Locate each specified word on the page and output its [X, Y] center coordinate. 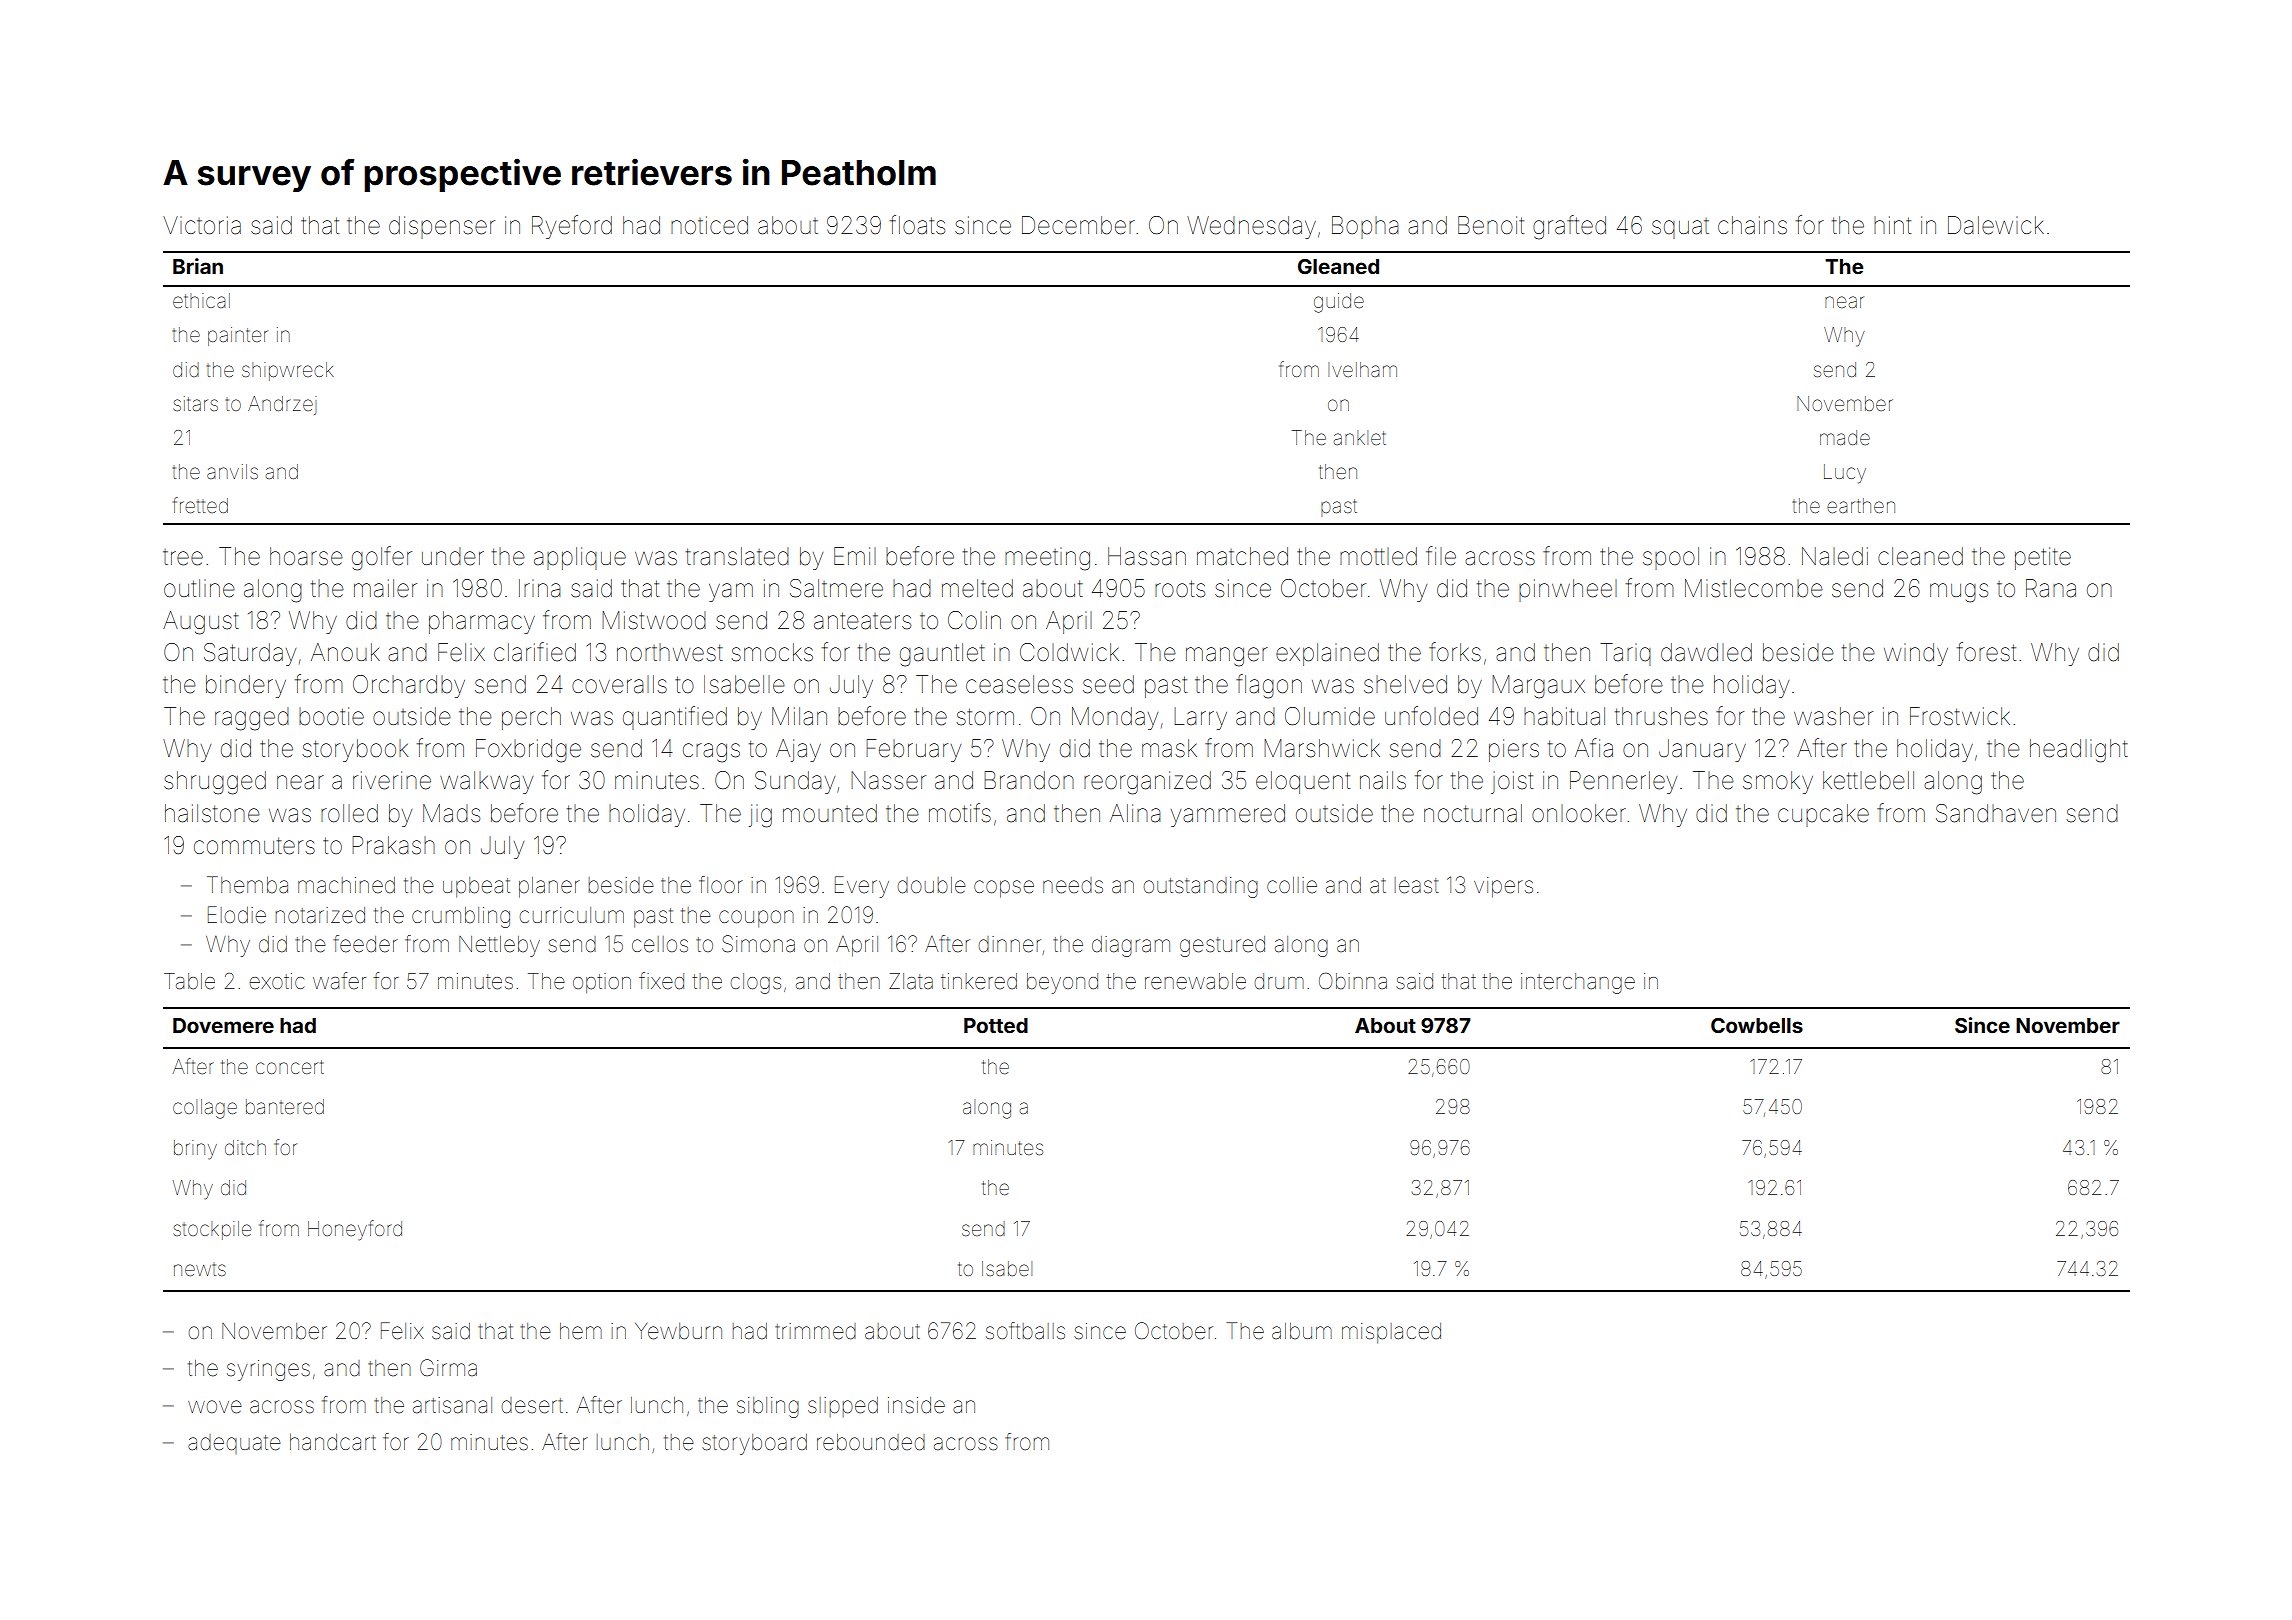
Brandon [1029, 780]
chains [1752, 225]
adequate [234, 1444]
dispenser [442, 227]
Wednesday [1251, 227]
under [453, 556]
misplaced [1391, 1333]
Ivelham [1362, 369]
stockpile [212, 1230]
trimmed [815, 1331]
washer [1833, 716]
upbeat [476, 887]
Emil [855, 556]
